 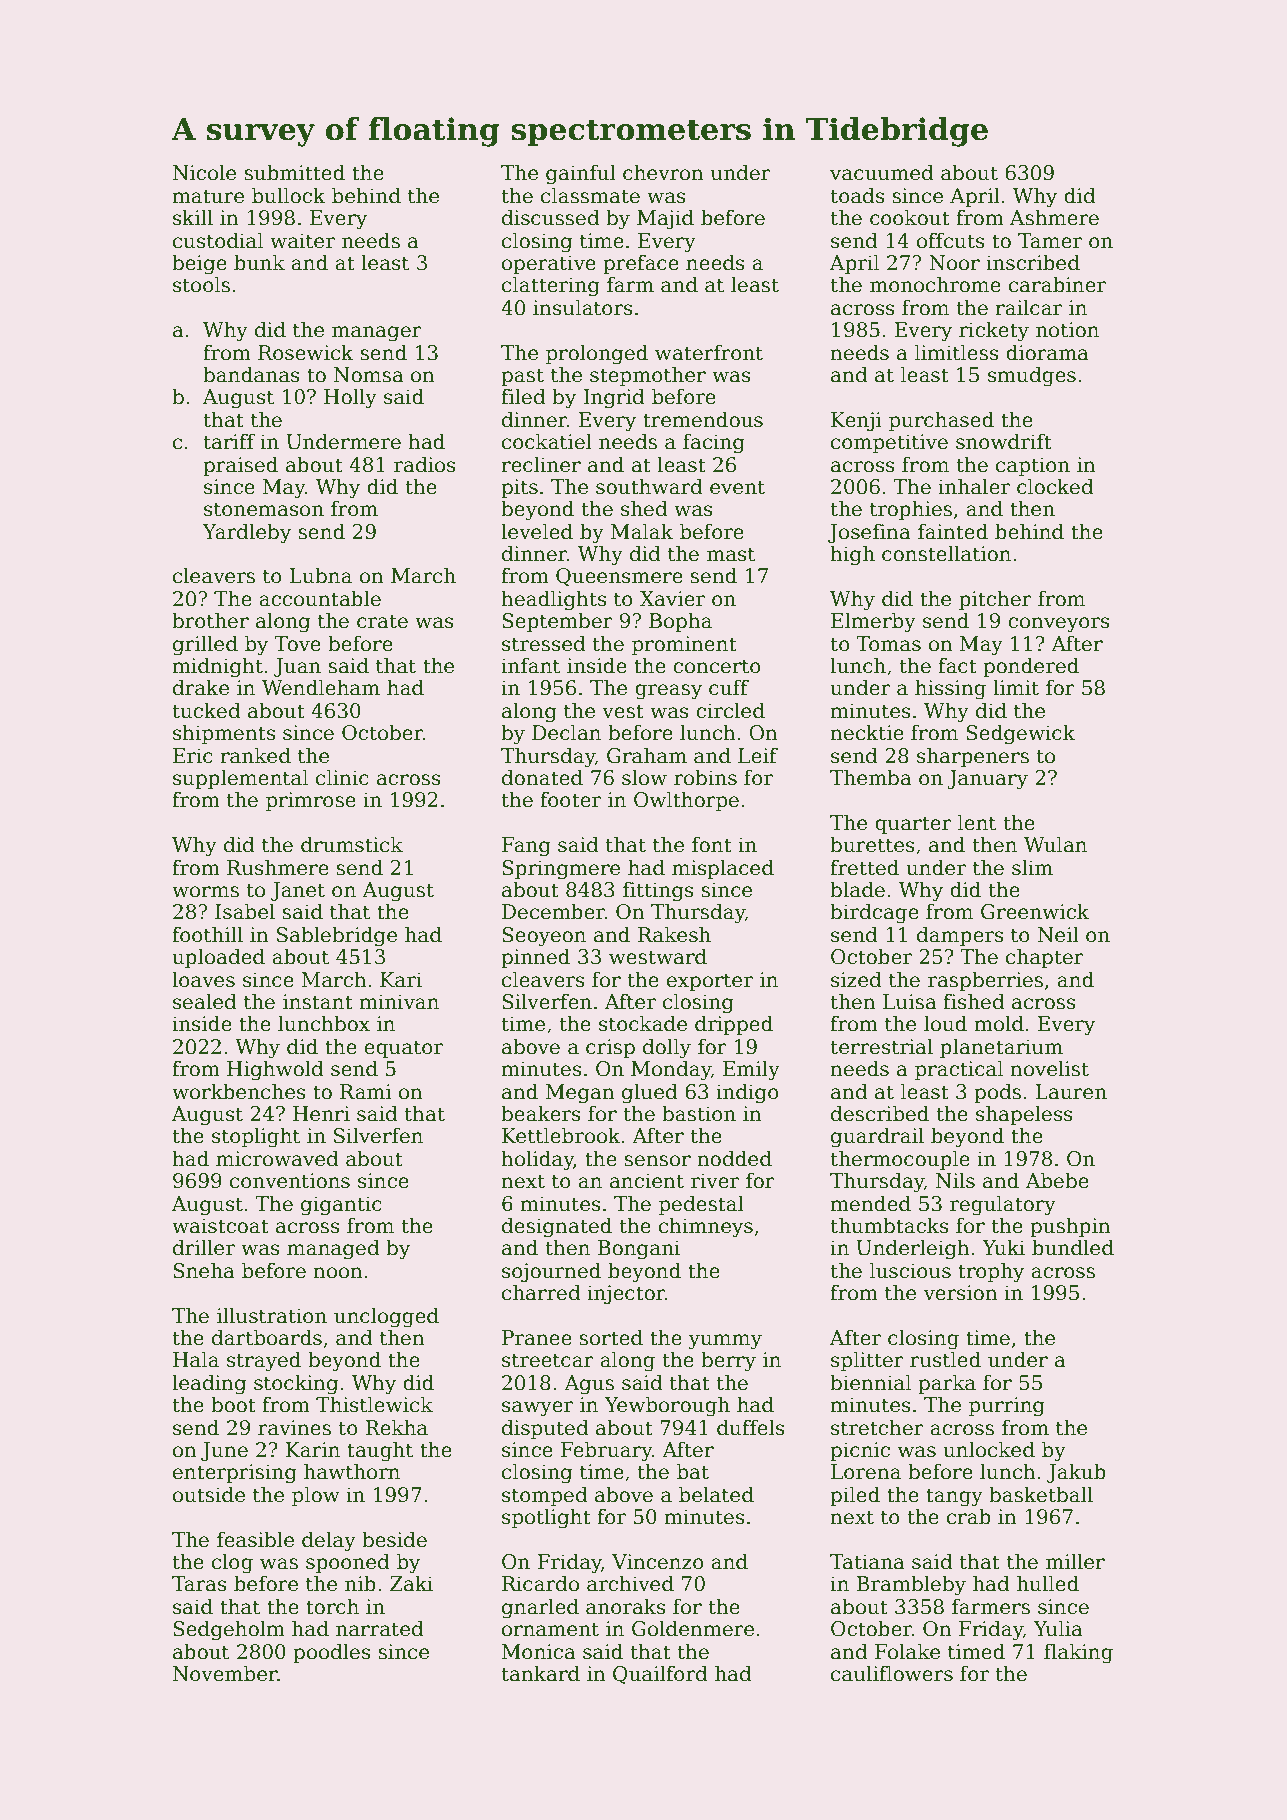 What do you see at coordinates (581, 174) in the document?
I see `gainful` at bounding box center [581, 174].
